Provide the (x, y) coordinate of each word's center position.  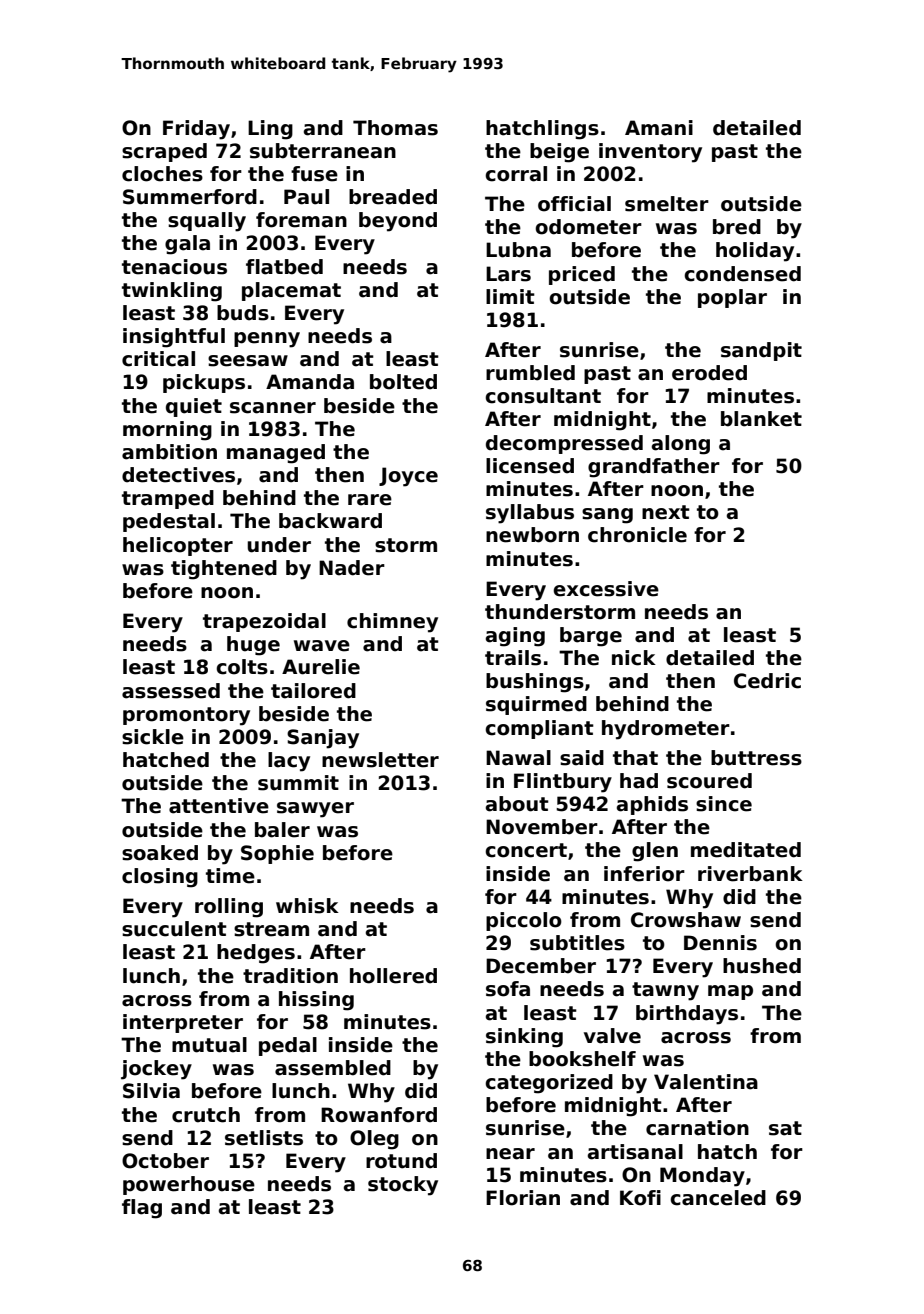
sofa (508, 989)
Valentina (706, 1082)
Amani (659, 128)
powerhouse (189, 1185)
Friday (196, 130)
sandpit (761, 351)
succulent (174, 929)
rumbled (530, 373)
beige (559, 153)
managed (276, 454)
